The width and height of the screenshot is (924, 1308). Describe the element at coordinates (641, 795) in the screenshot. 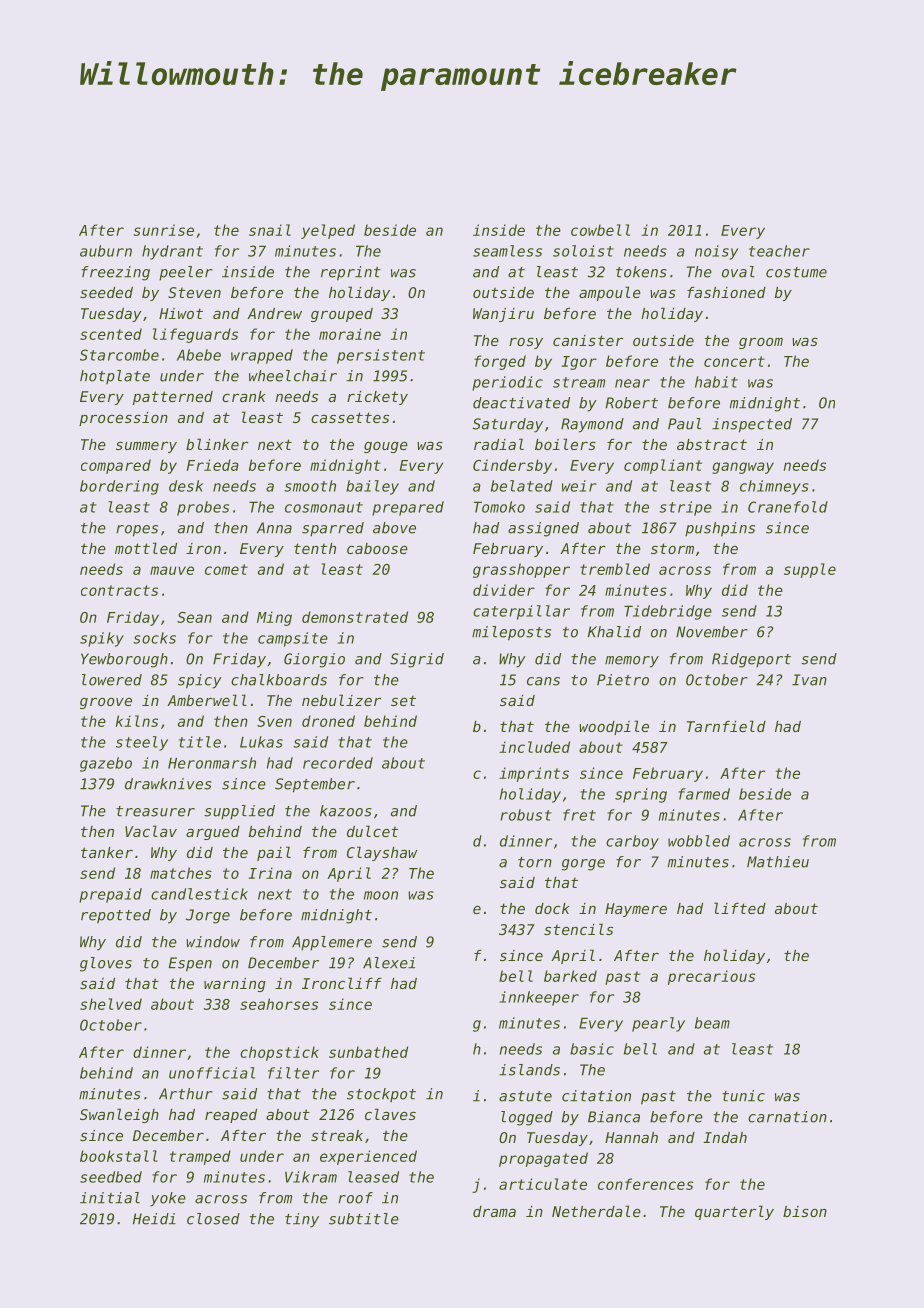

I see `spring` at that location.
